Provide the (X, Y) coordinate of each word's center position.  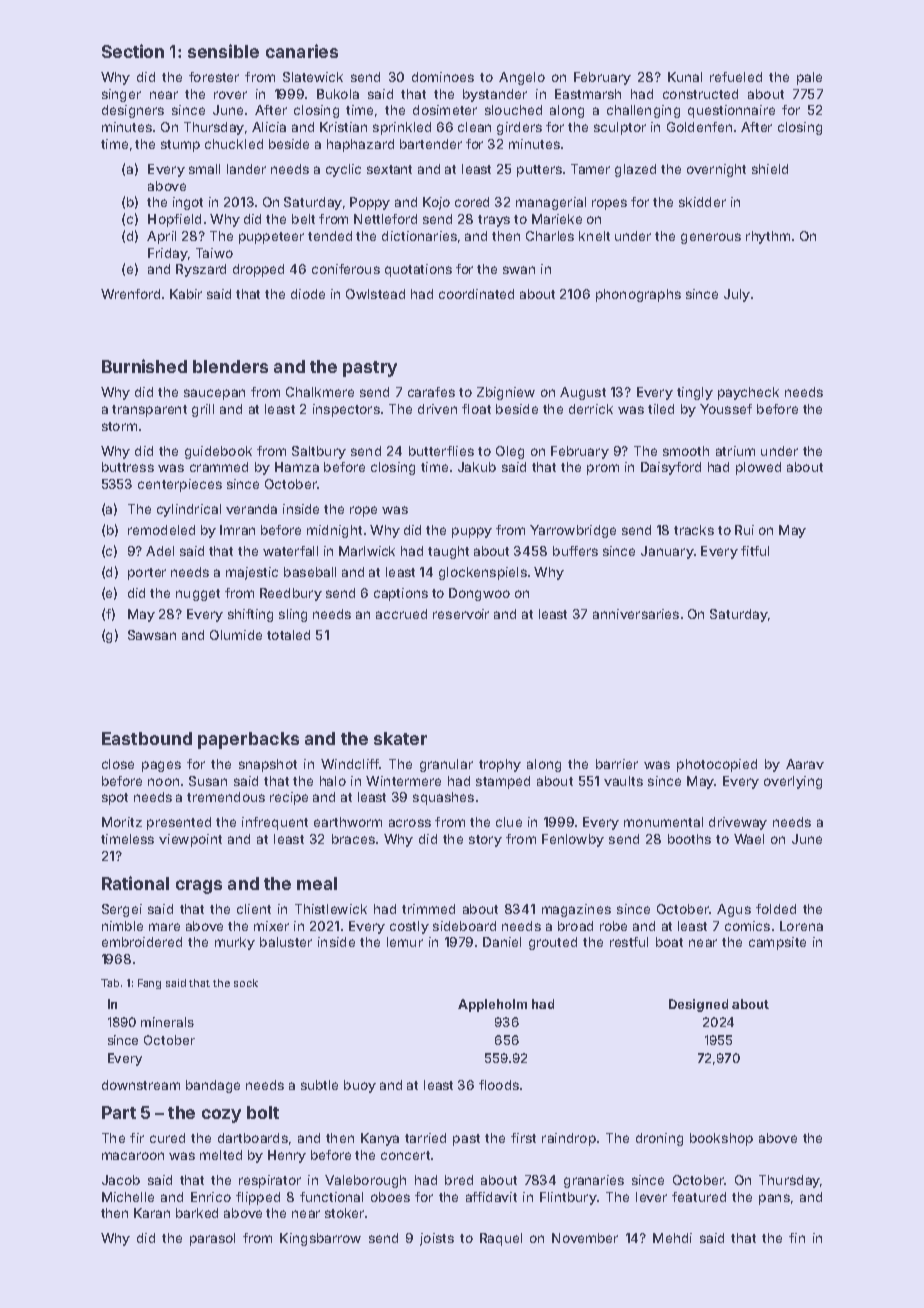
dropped (258, 270)
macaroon (133, 1156)
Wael (749, 839)
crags (199, 887)
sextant (389, 169)
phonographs (638, 295)
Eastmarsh (588, 94)
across (410, 823)
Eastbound (147, 738)
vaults (623, 781)
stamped (503, 782)
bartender (431, 144)
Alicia (269, 127)
